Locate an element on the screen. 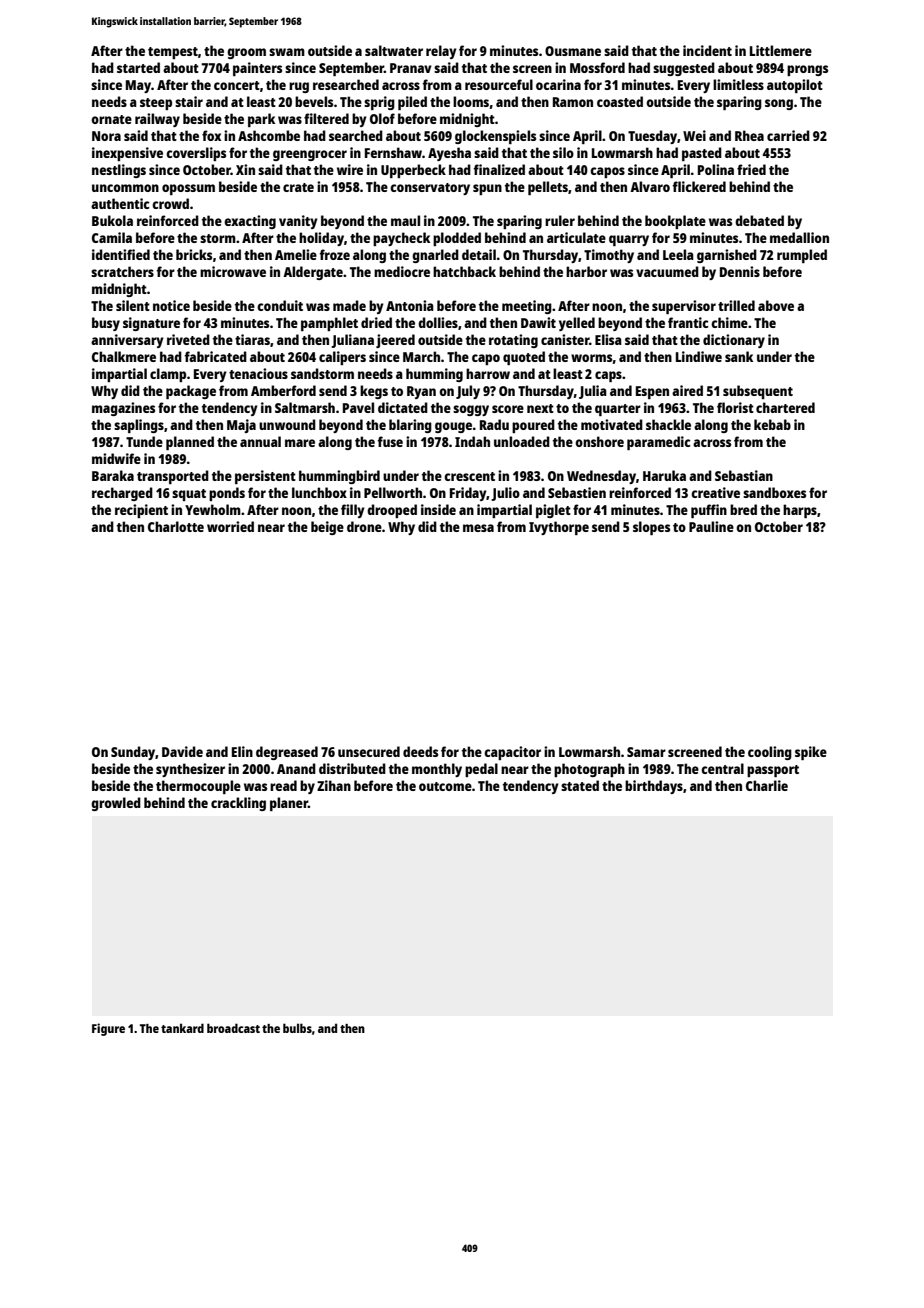 The width and height of the screenshot is (924, 1308). tempest is located at coordinates (173, 53).
